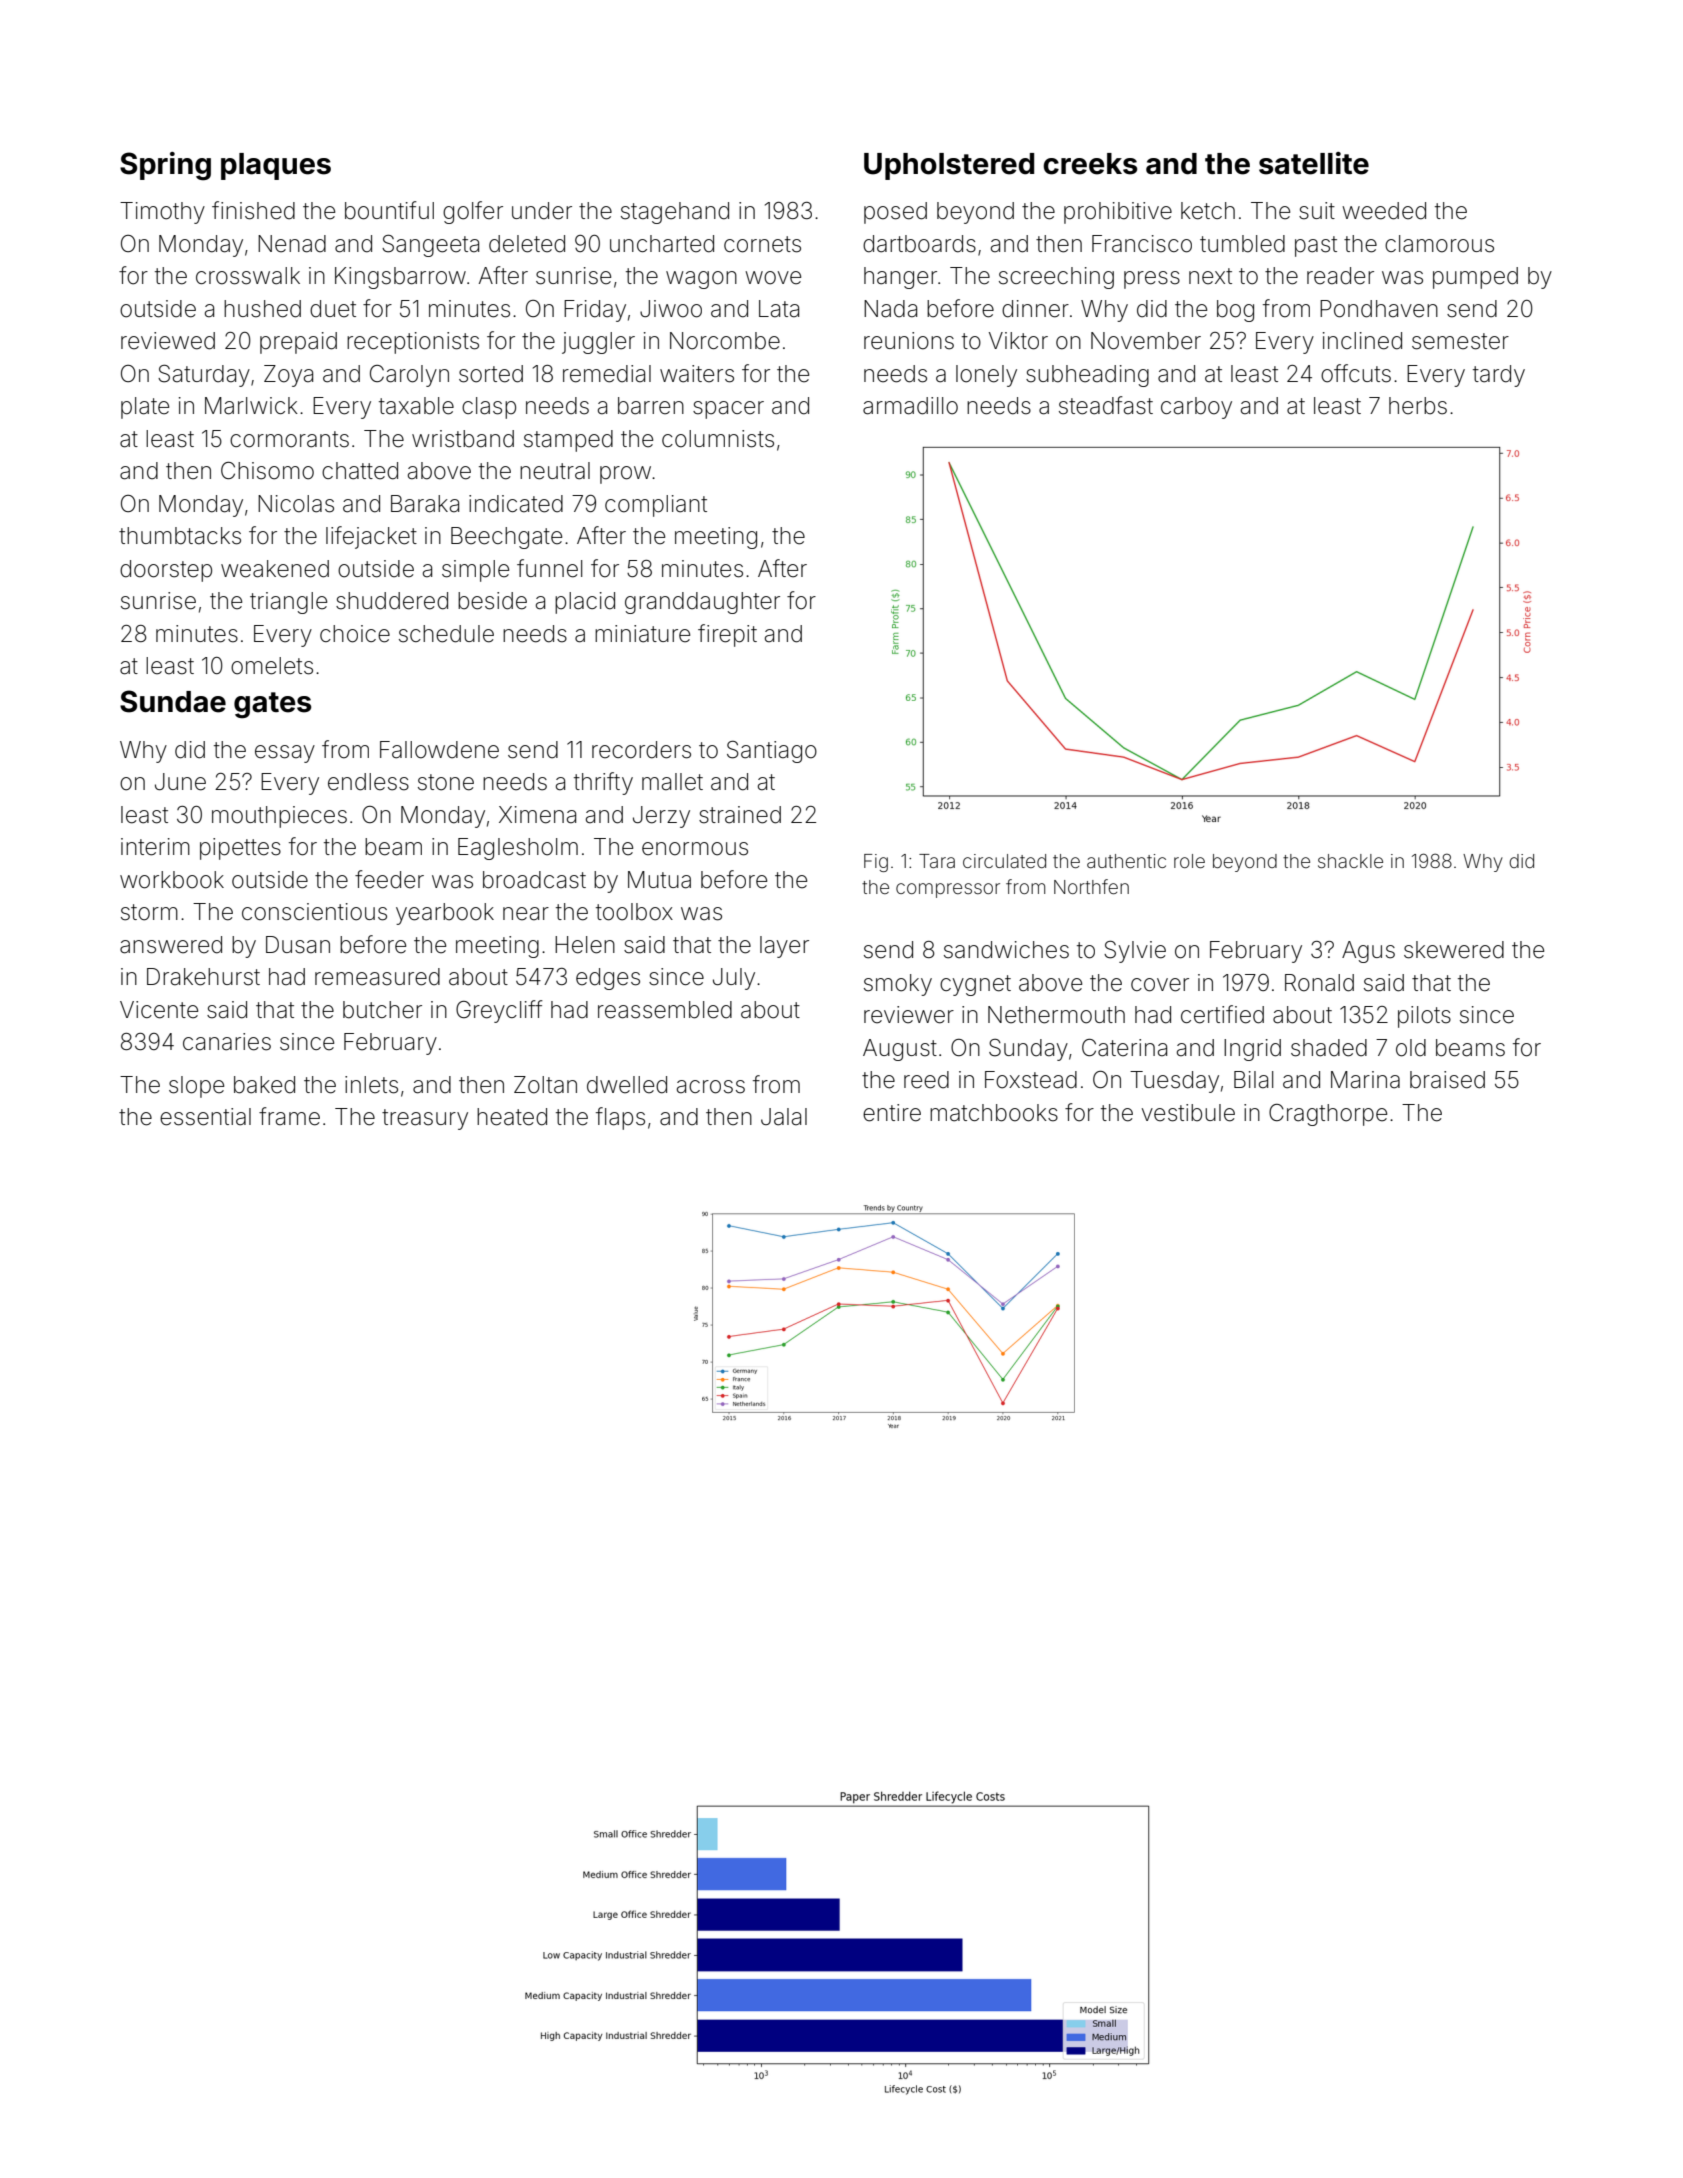  Describe the element at coordinates (772, 752) in the page. I see `Santiago` at that location.
